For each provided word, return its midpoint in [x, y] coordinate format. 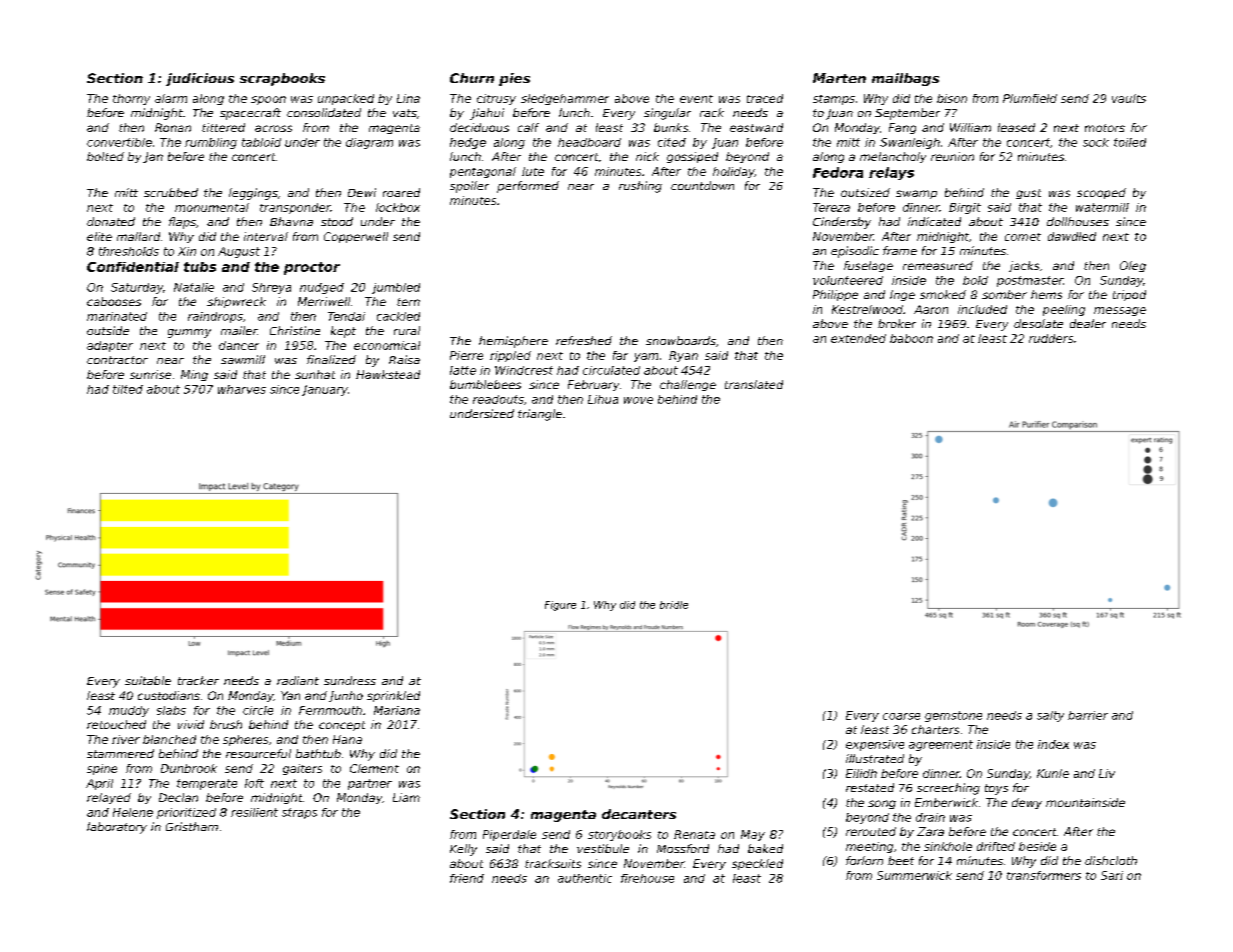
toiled [1130, 142]
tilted [128, 389]
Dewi [362, 192]
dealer [1088, 323]
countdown [702, 185]
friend [467, 878]
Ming [194, 375]
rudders [1051, 338]
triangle [540, 415]
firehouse [647, 878]
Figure [560, 606]
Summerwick [914, 875]
